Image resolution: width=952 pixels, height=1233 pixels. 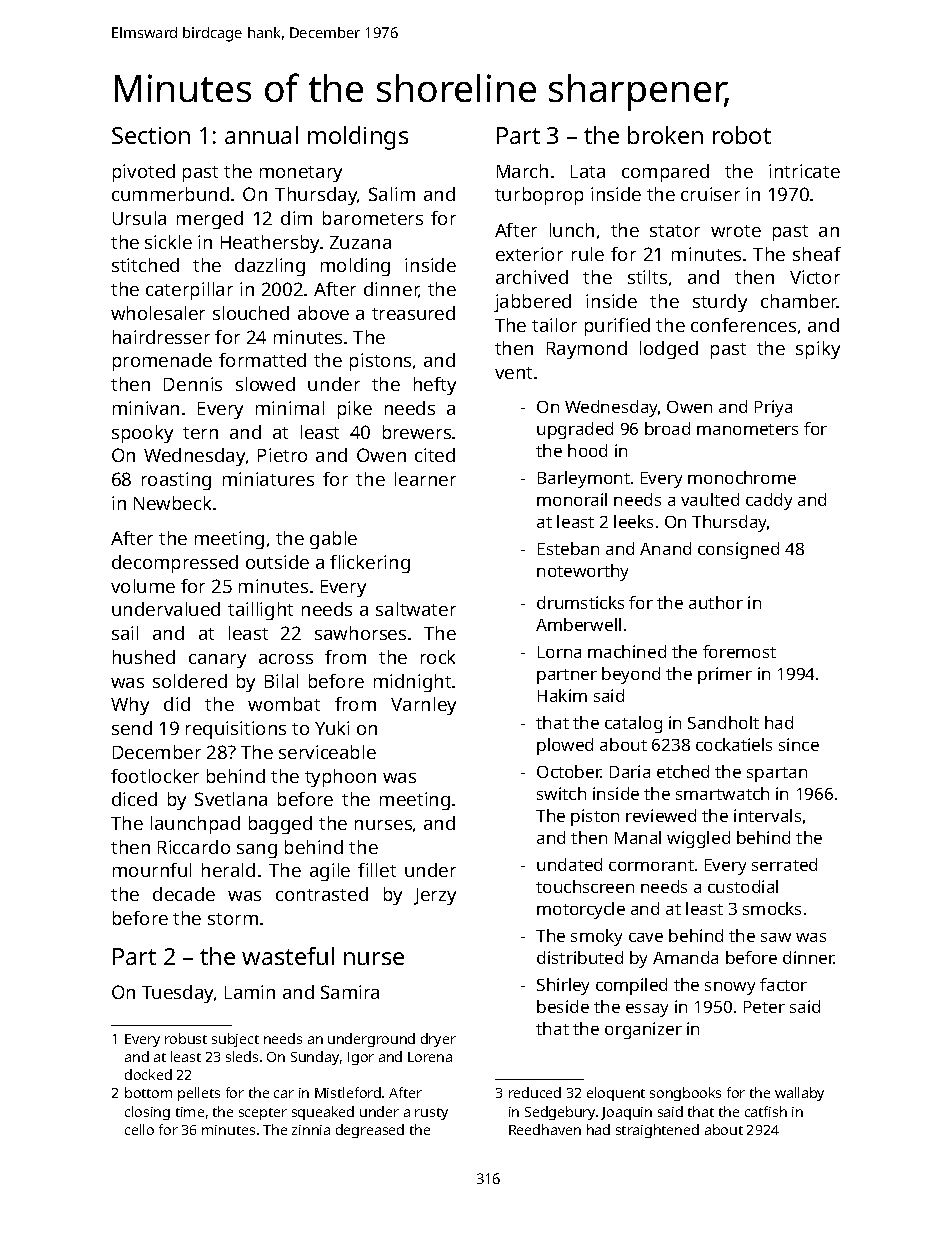 What do you see at coordinates (132, 728) in the document?
I see `send` at bounding box center [132, 728].
